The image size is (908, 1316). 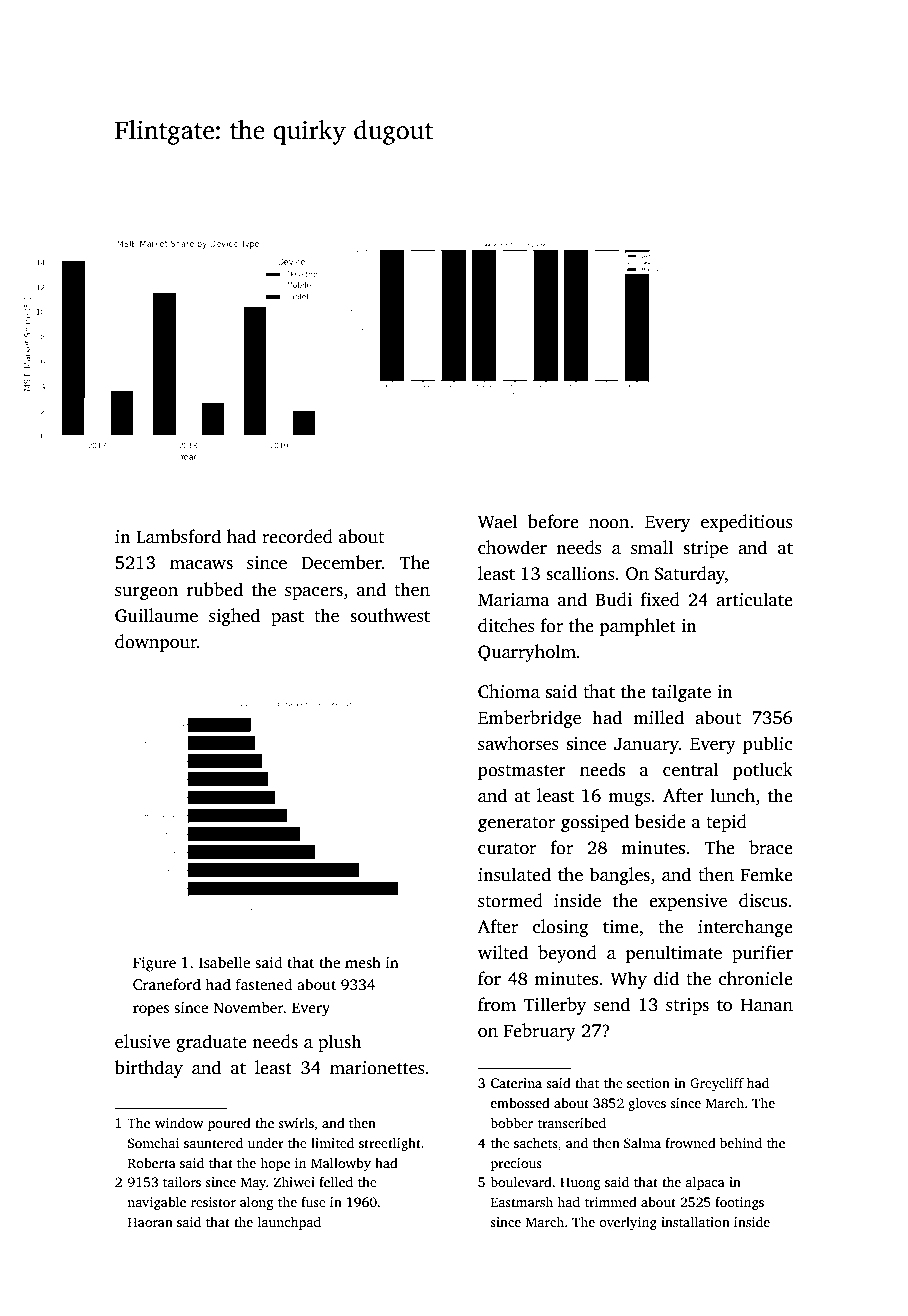 I want to click on recorded, so click(x=297, y=536).
